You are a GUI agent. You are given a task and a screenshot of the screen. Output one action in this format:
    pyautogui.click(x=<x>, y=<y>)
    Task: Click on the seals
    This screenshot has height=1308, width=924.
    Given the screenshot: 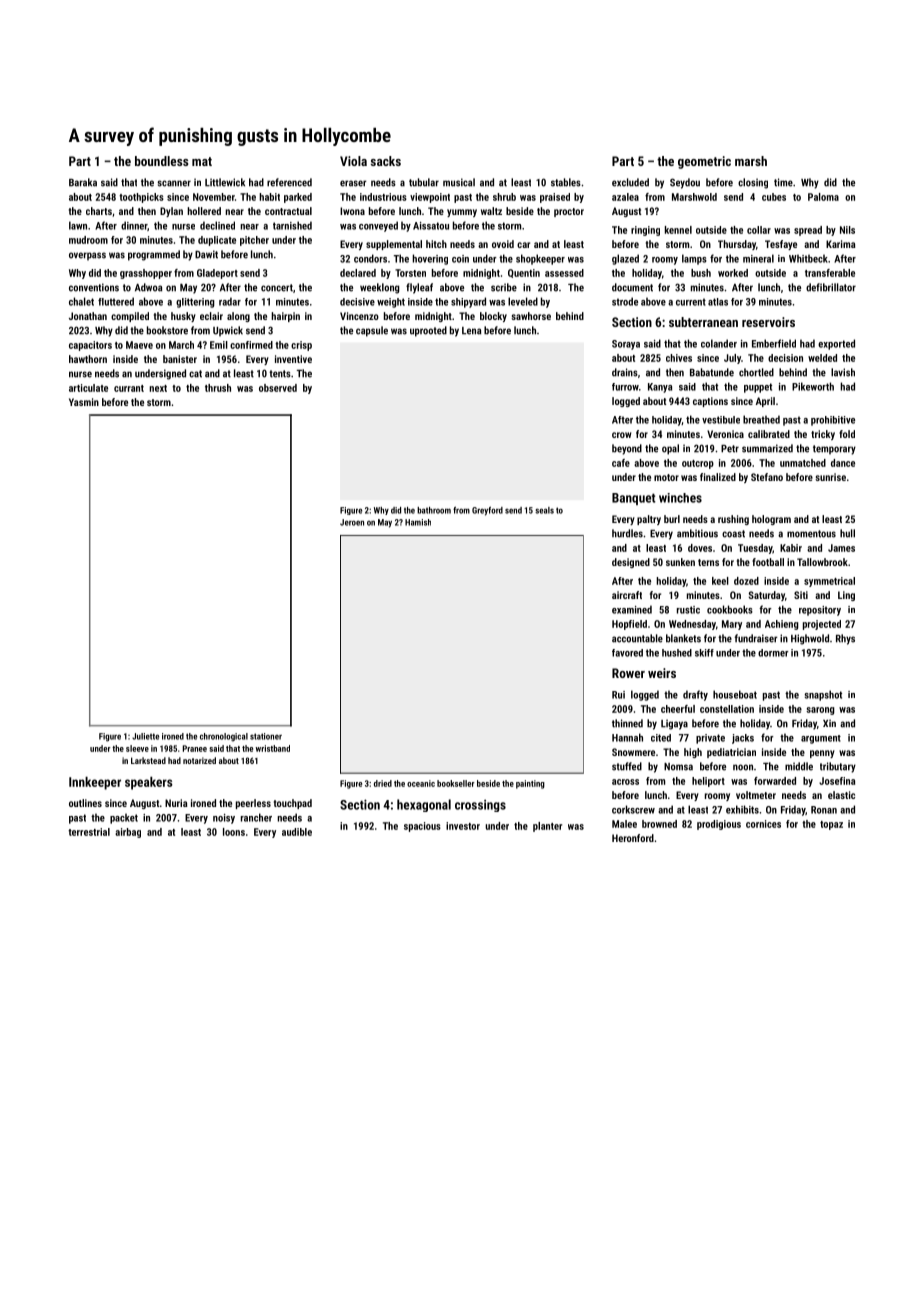 What is the action you would take?
    pyautogui.click(x=544, y=510)
